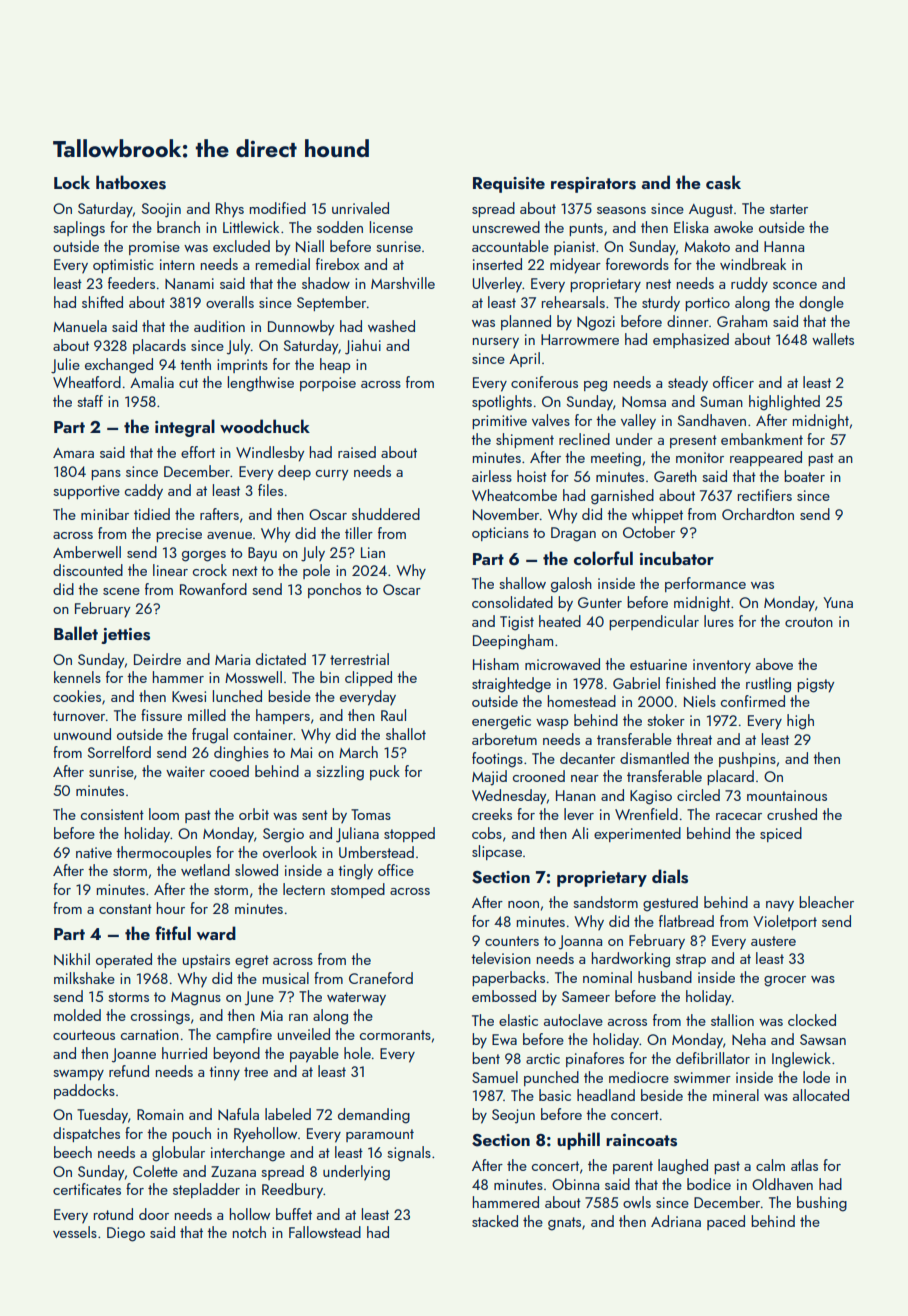 This screenshot has width=908, height=1316. What do you see at coordinates (94, 852) in the screenshot?
I see `native` at bounding box center [94, 852].
